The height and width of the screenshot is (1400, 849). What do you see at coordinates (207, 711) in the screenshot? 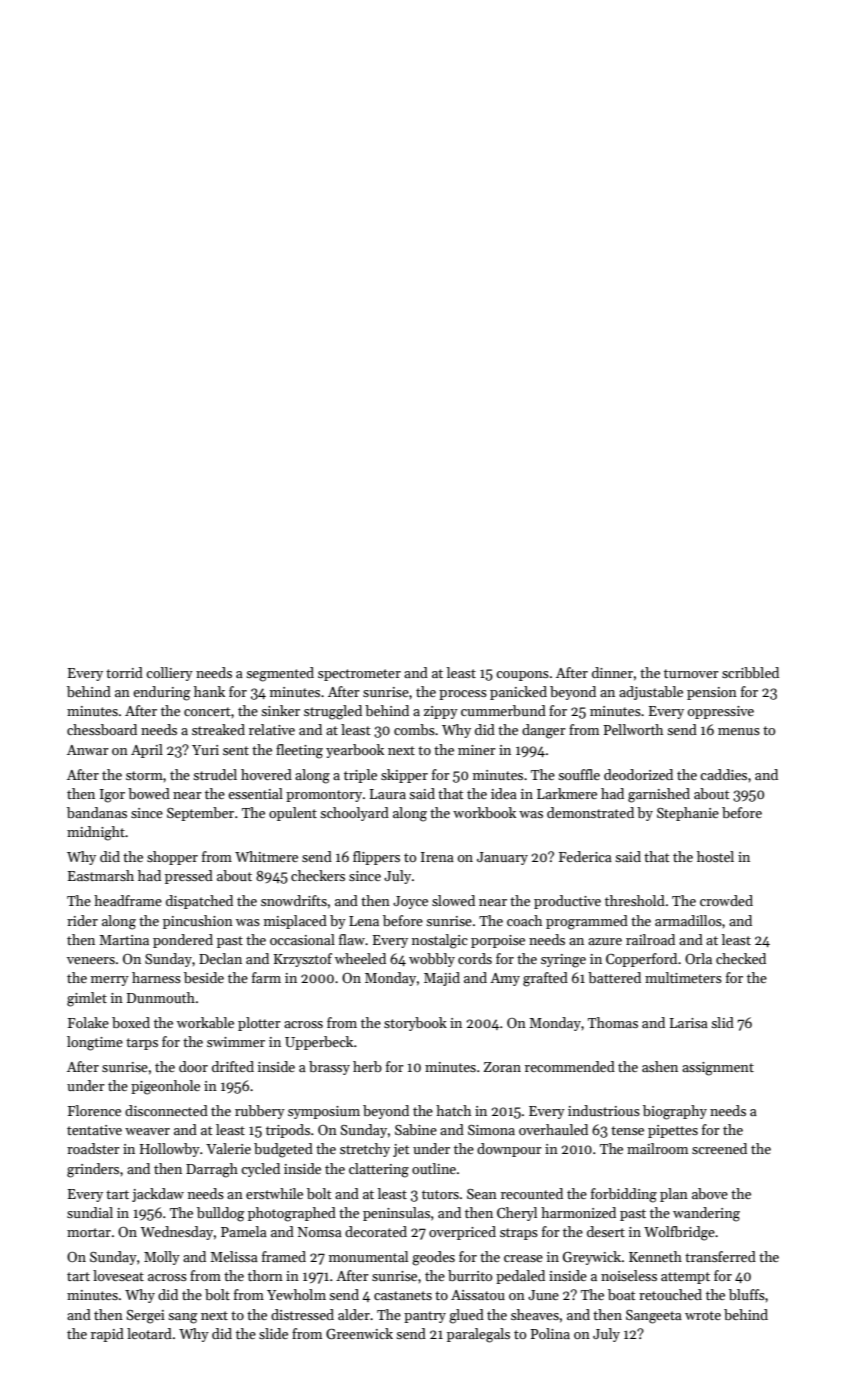
I see `concert` at bounding box center [207, 711].
